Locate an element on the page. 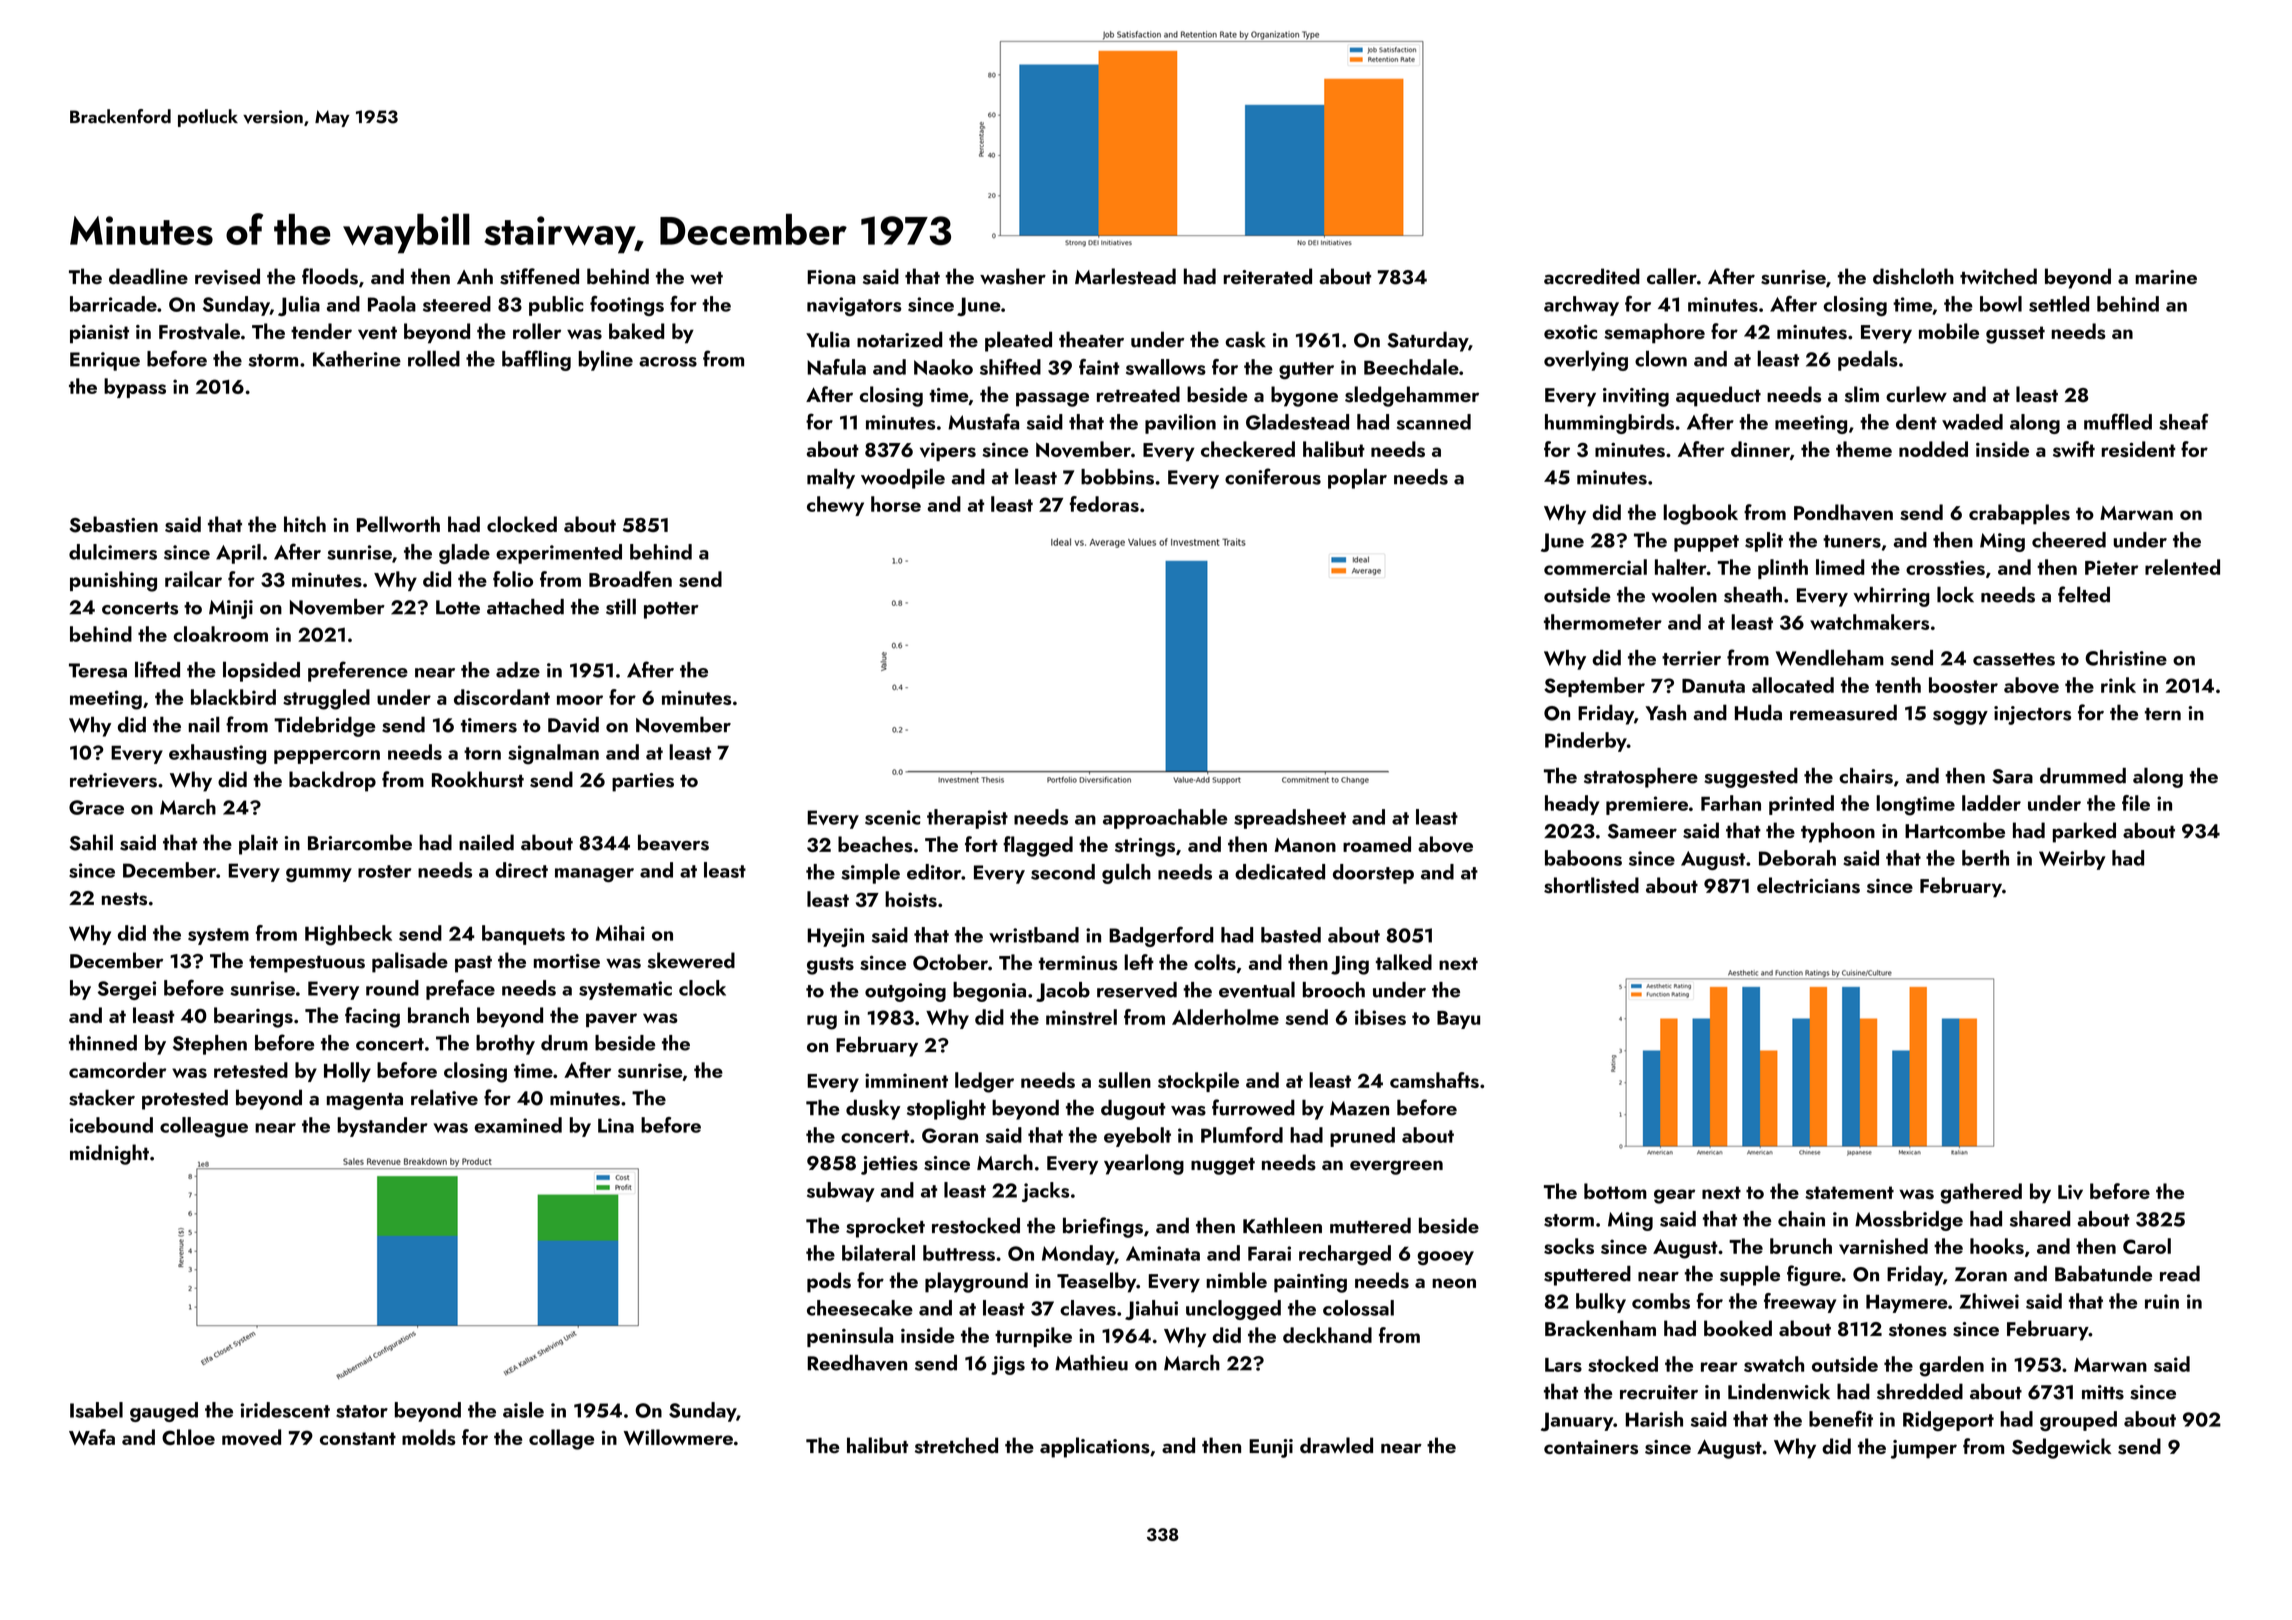 Image resolution: width=2292 pixels, height=1620 pixels. begonia is located at coordinates (989, 992).
